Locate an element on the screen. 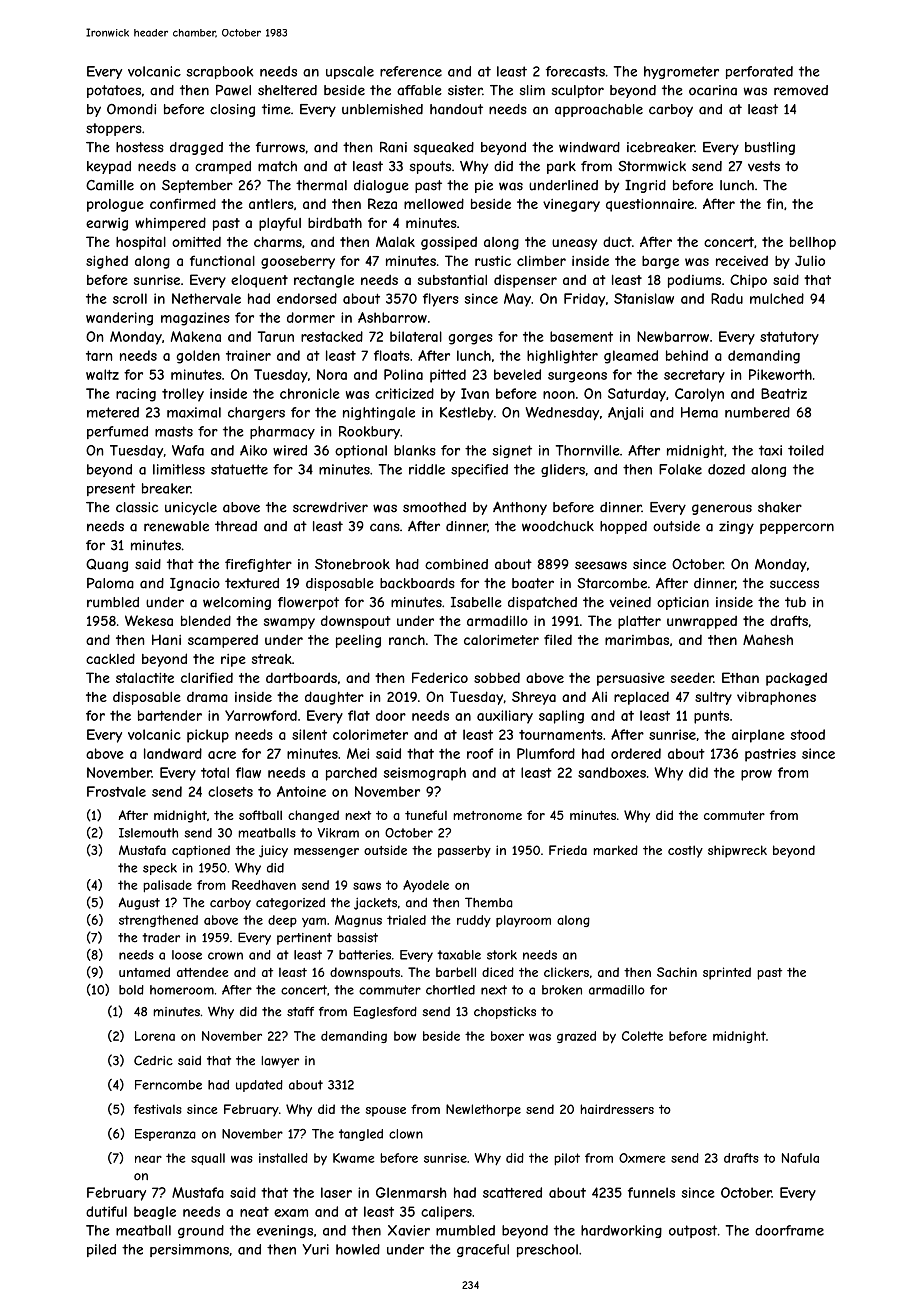  Frostvale is located at coordinates (116, 791).
